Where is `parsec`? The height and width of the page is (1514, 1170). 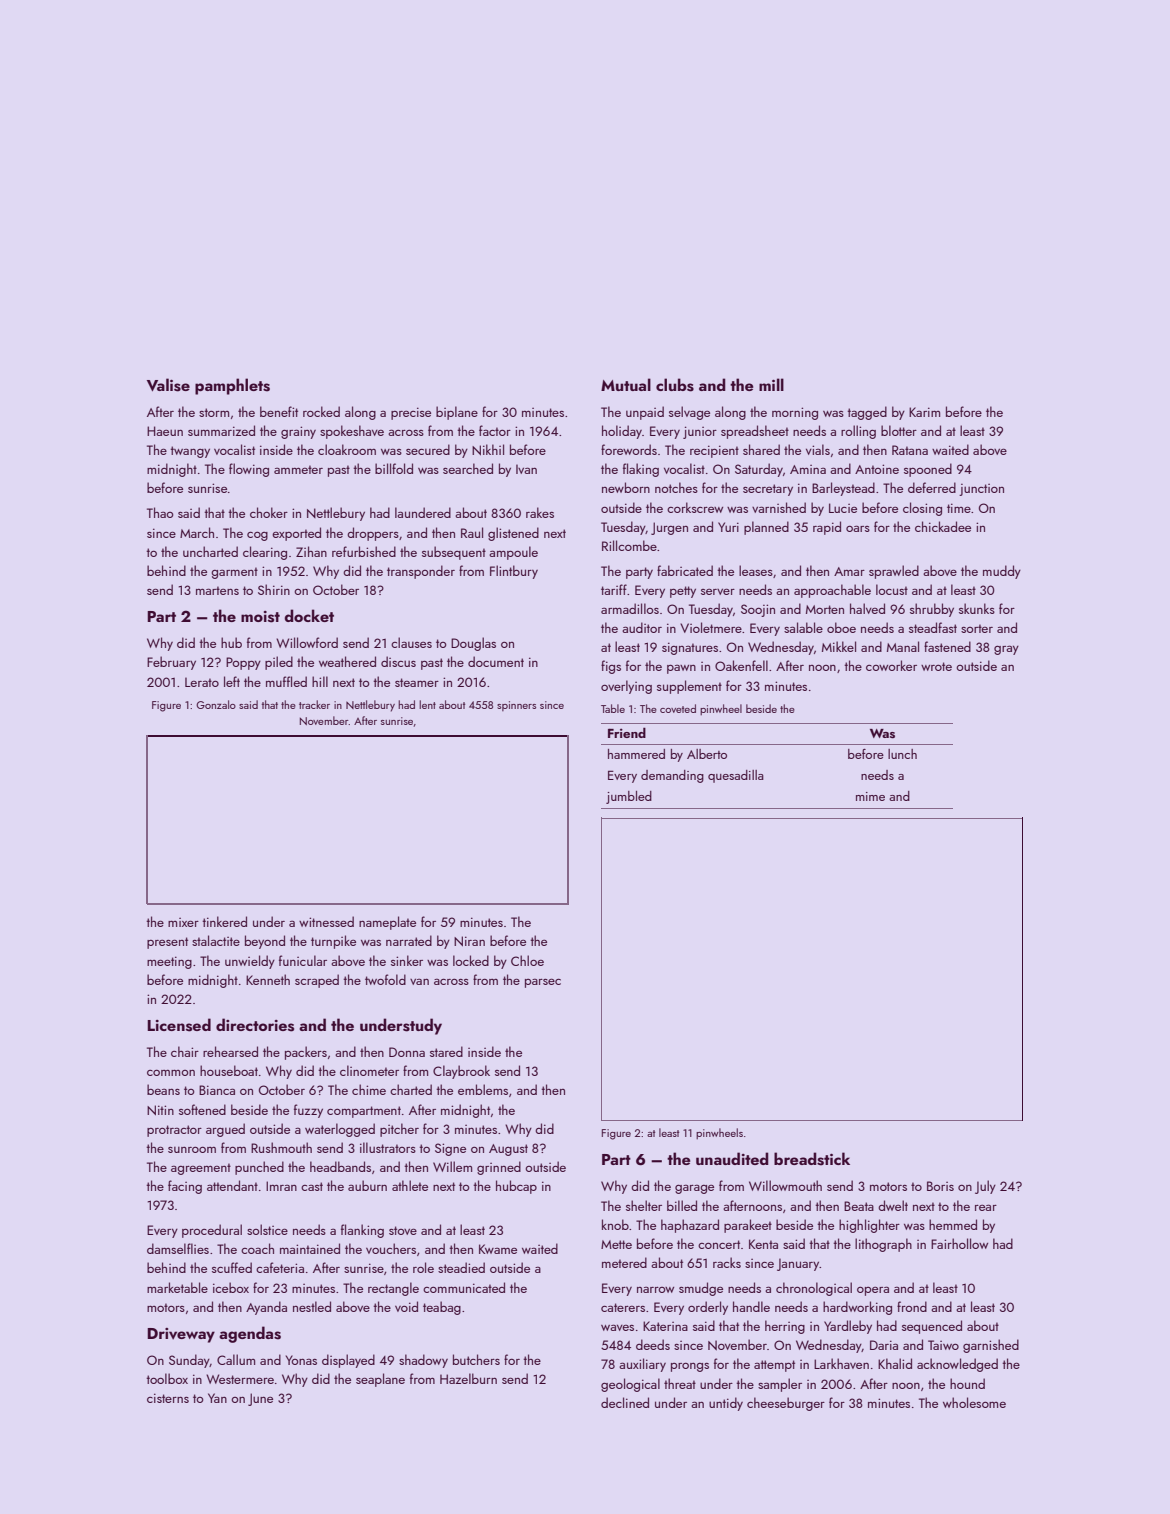 parsec is located at coordinates (543, 983).
